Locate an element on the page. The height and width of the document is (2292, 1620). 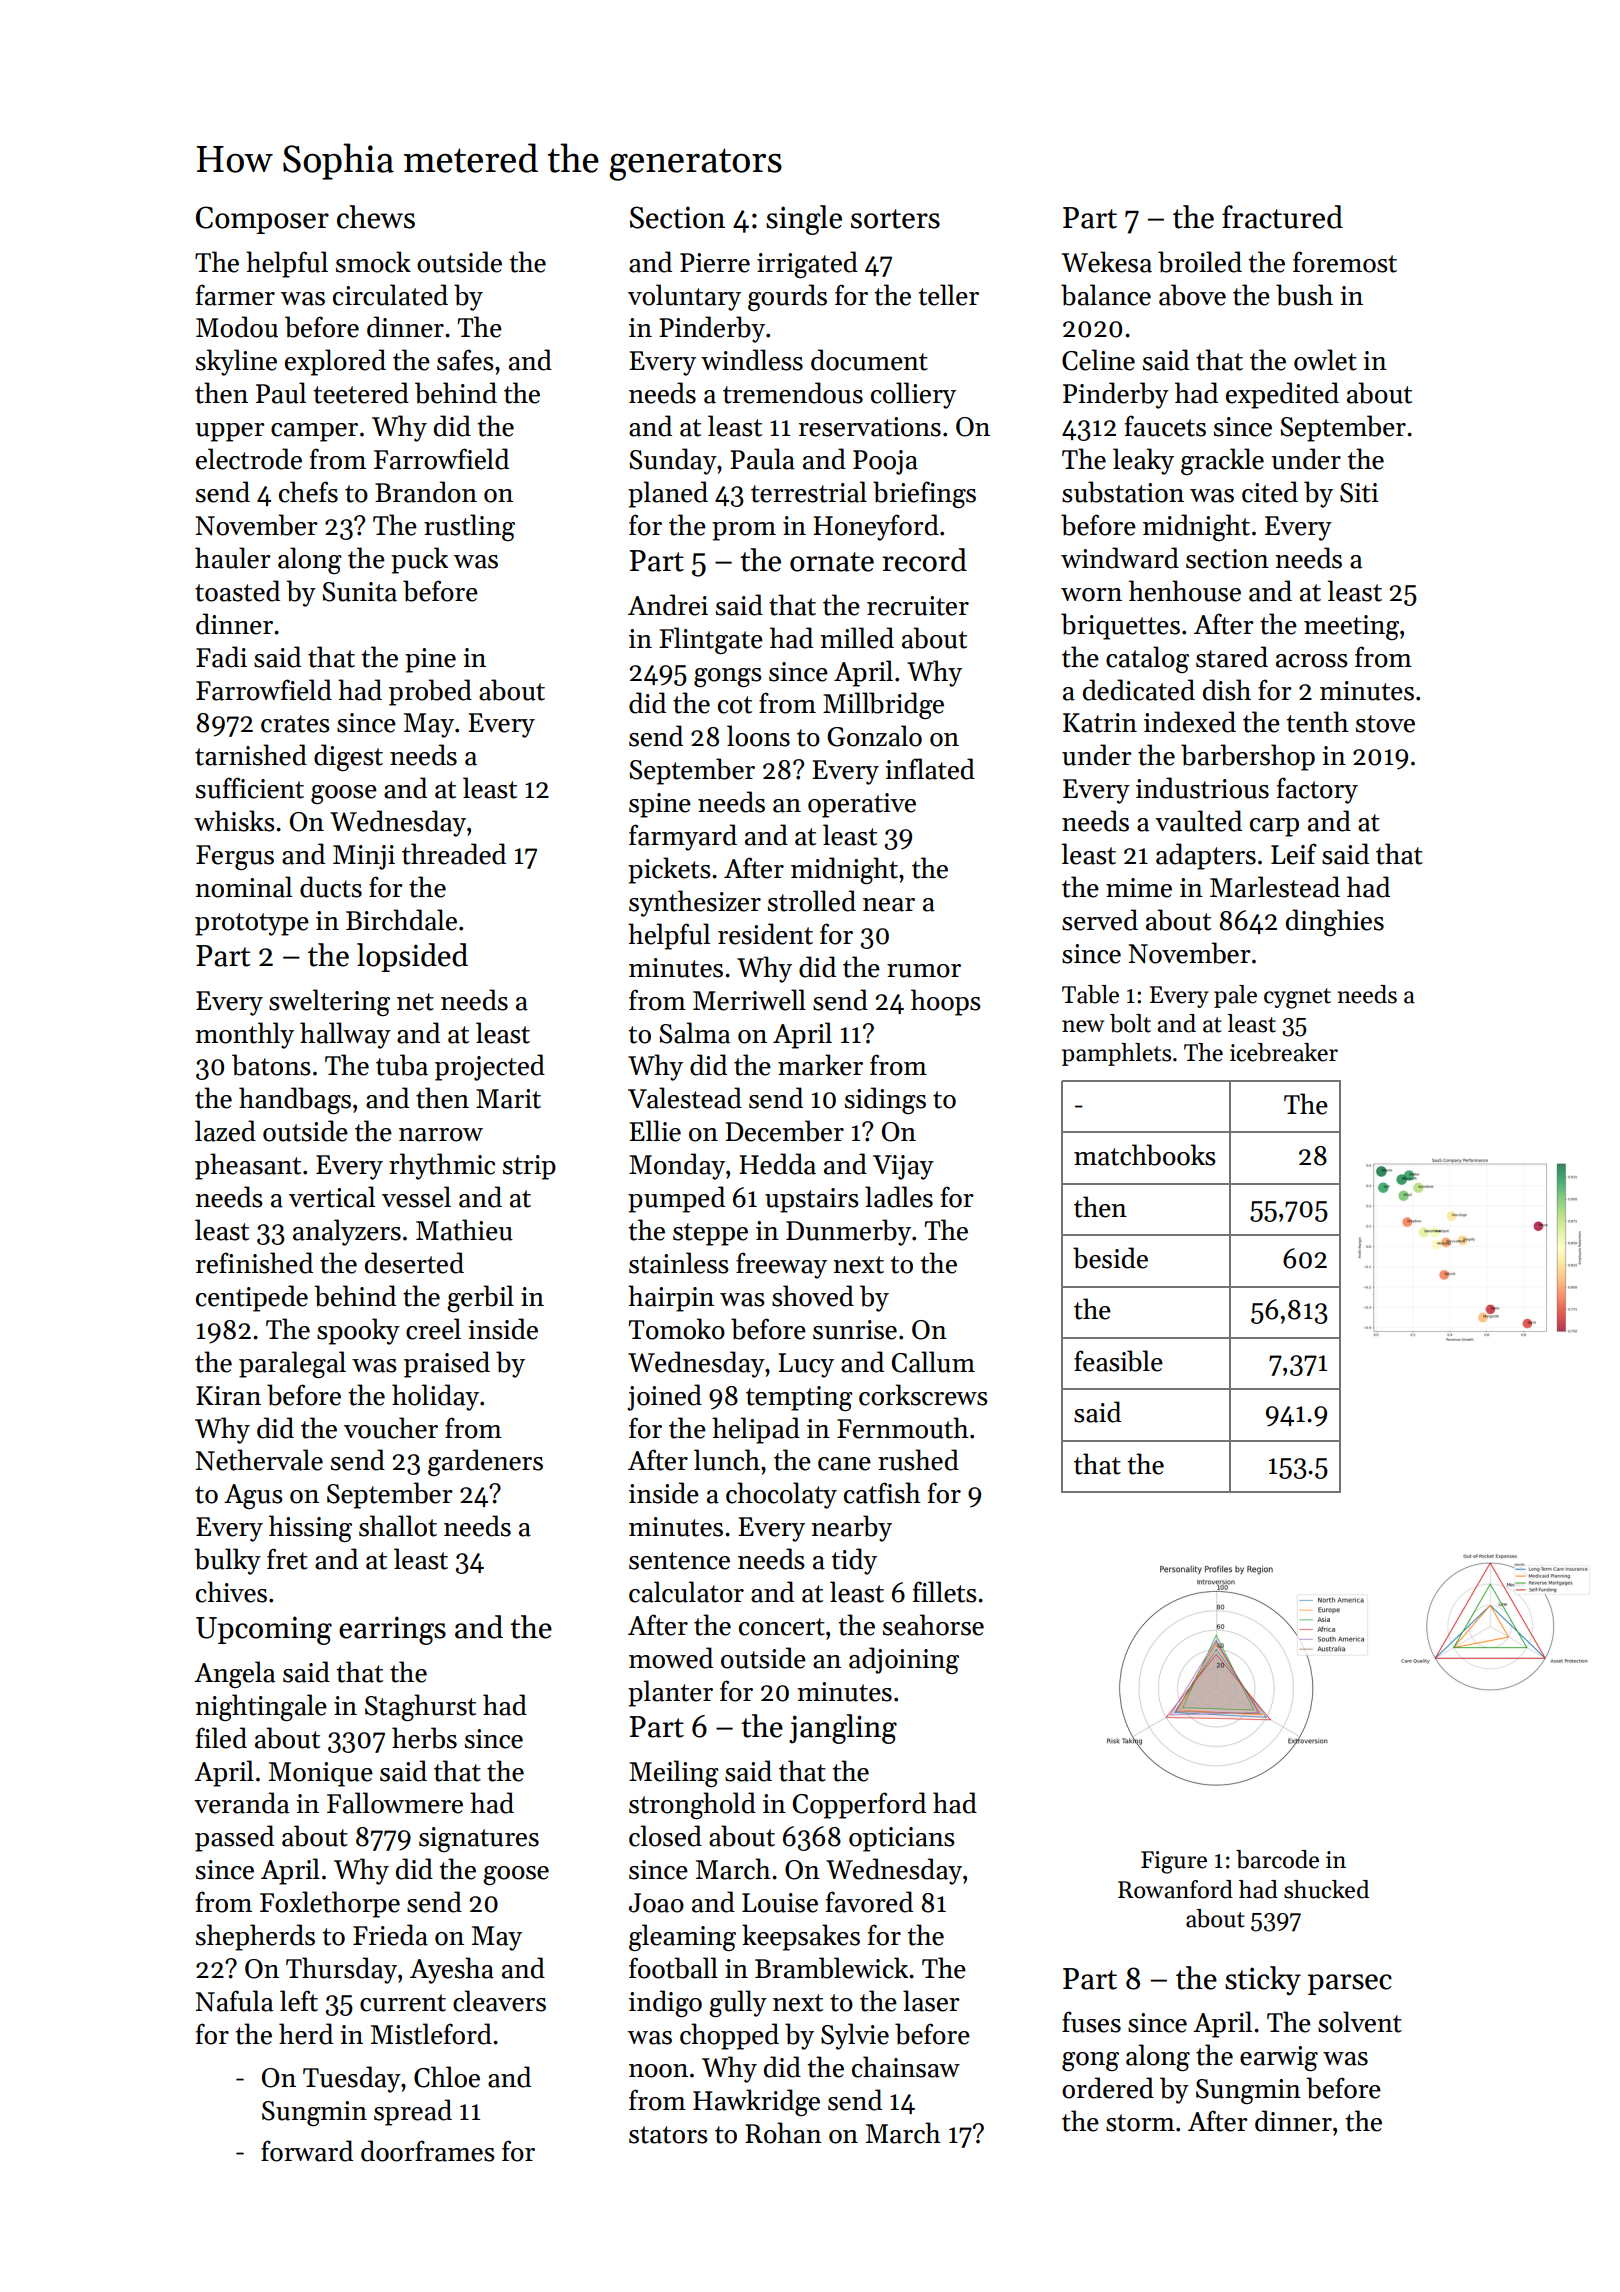
creel is located at coordinates (433, 1329).
